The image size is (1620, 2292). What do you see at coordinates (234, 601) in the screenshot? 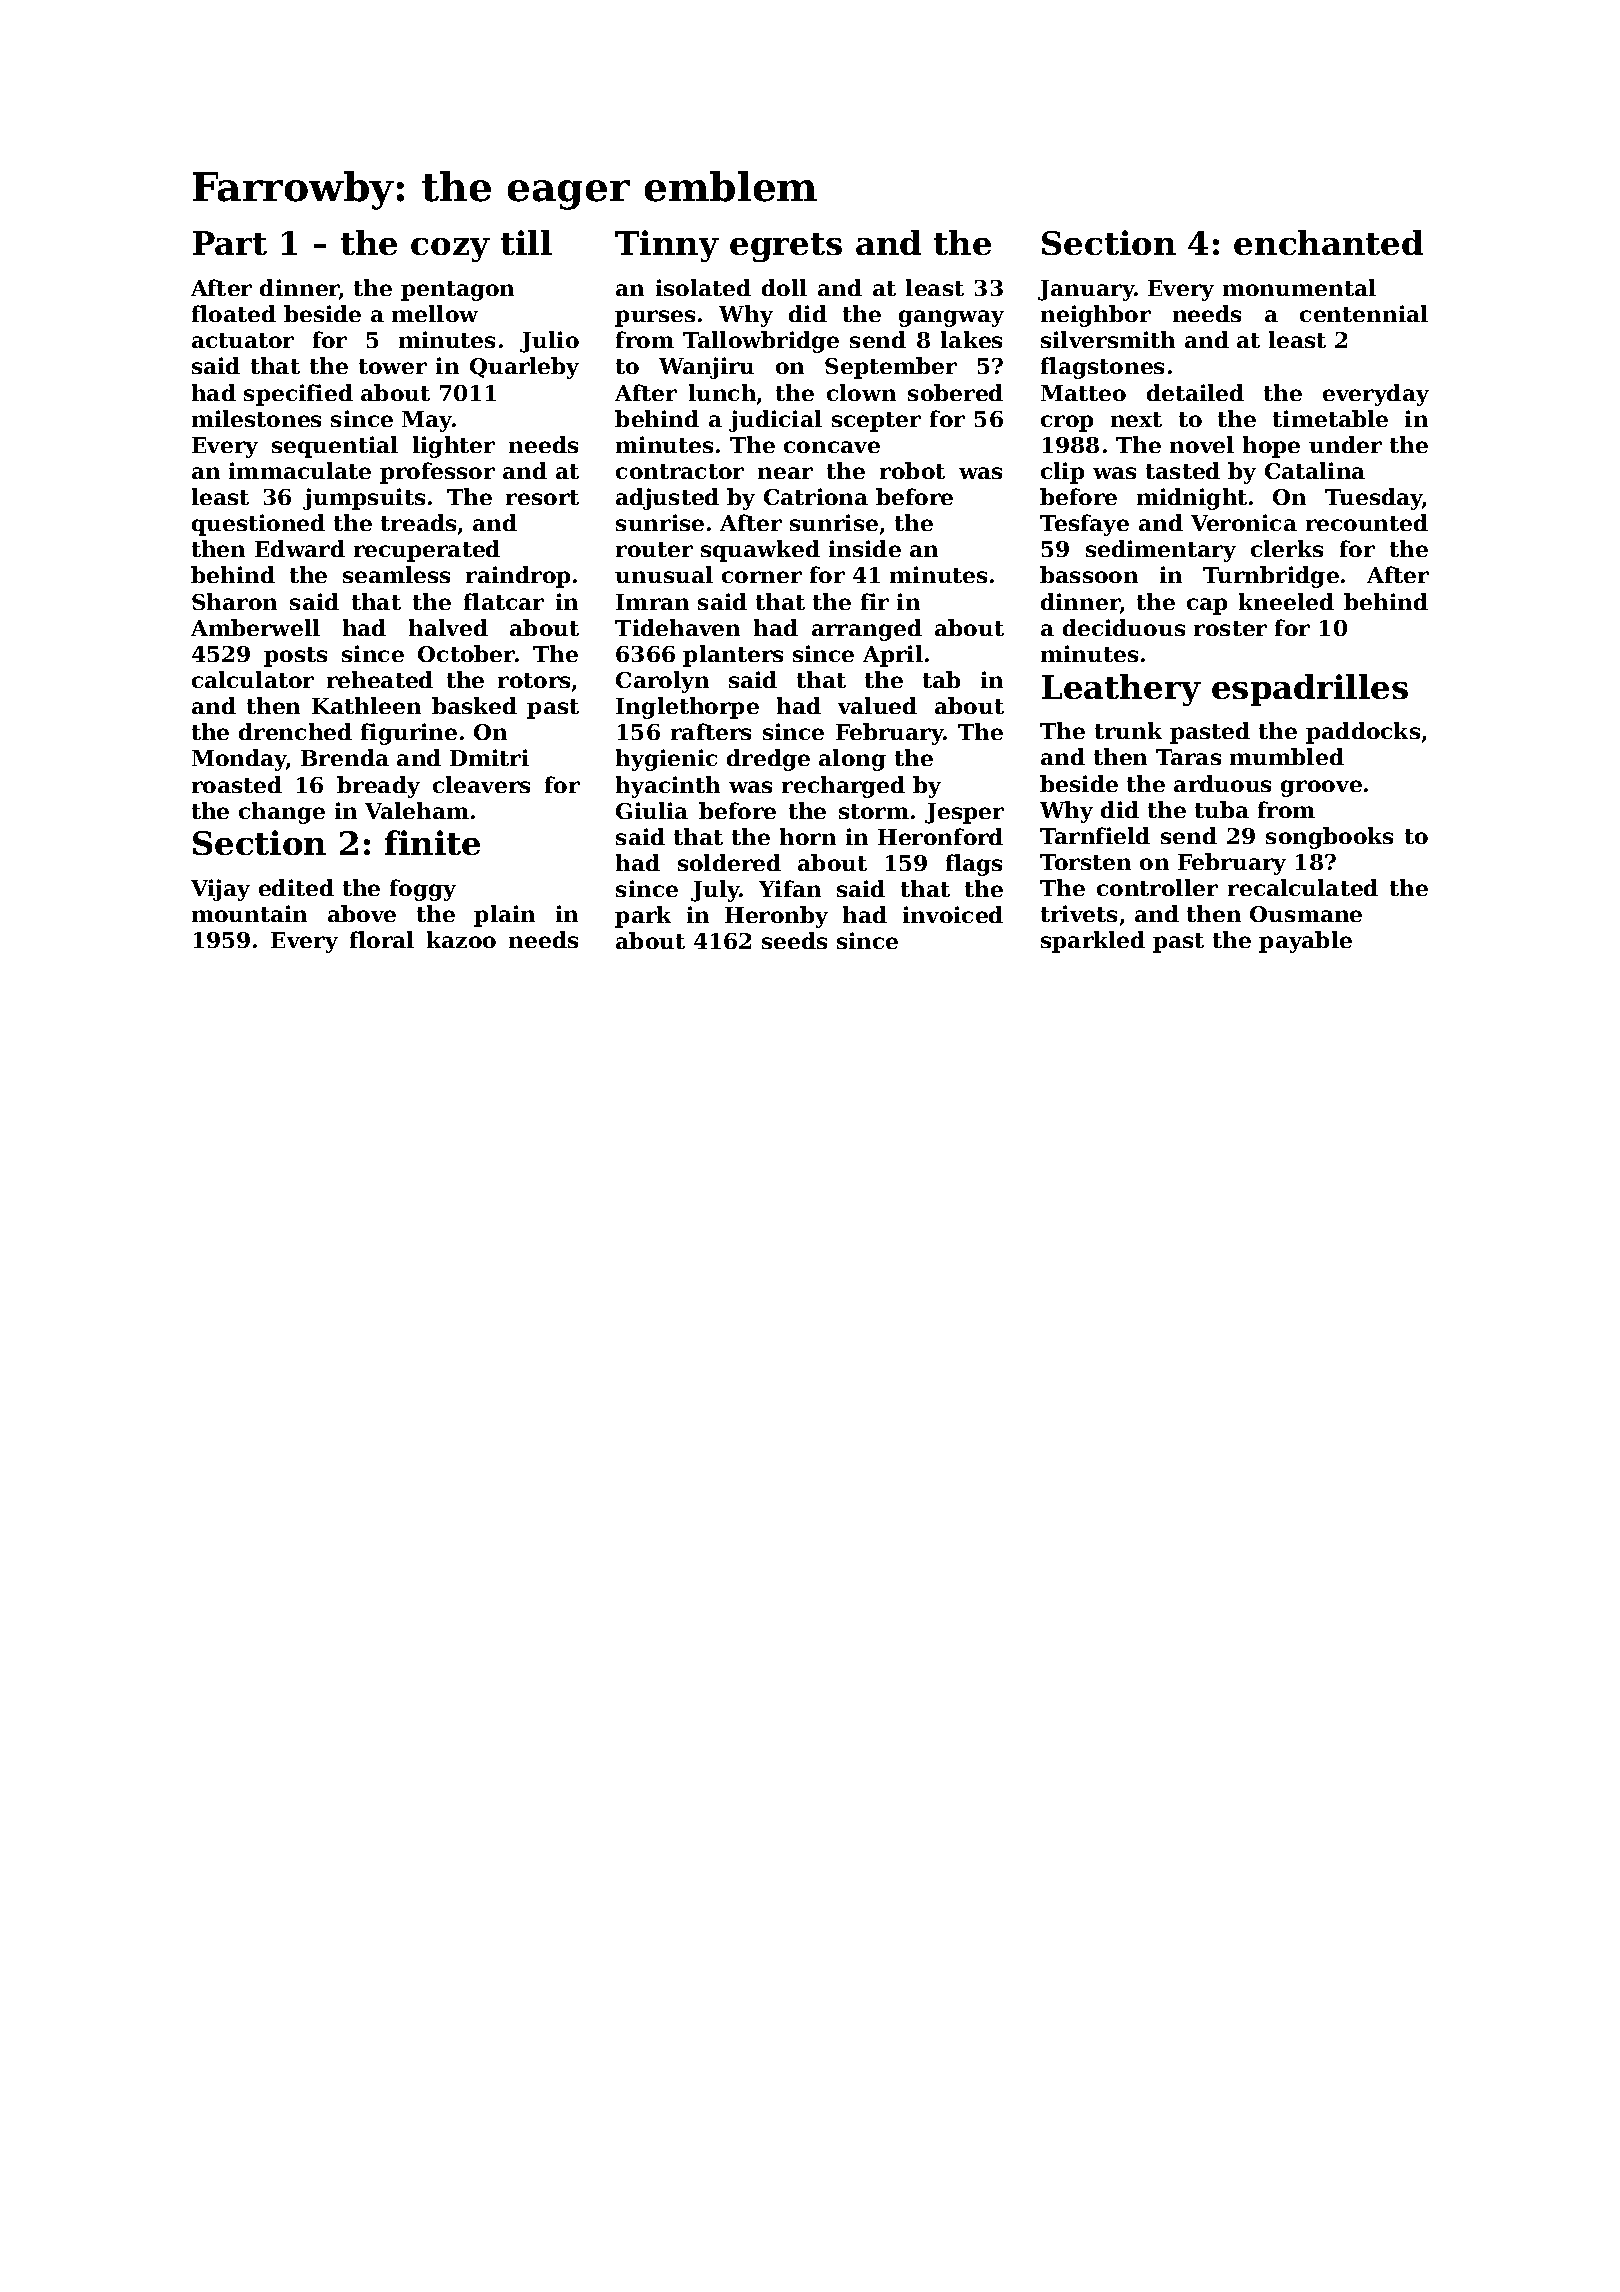
I see `Sharon` at bounding box center [234, 601].
